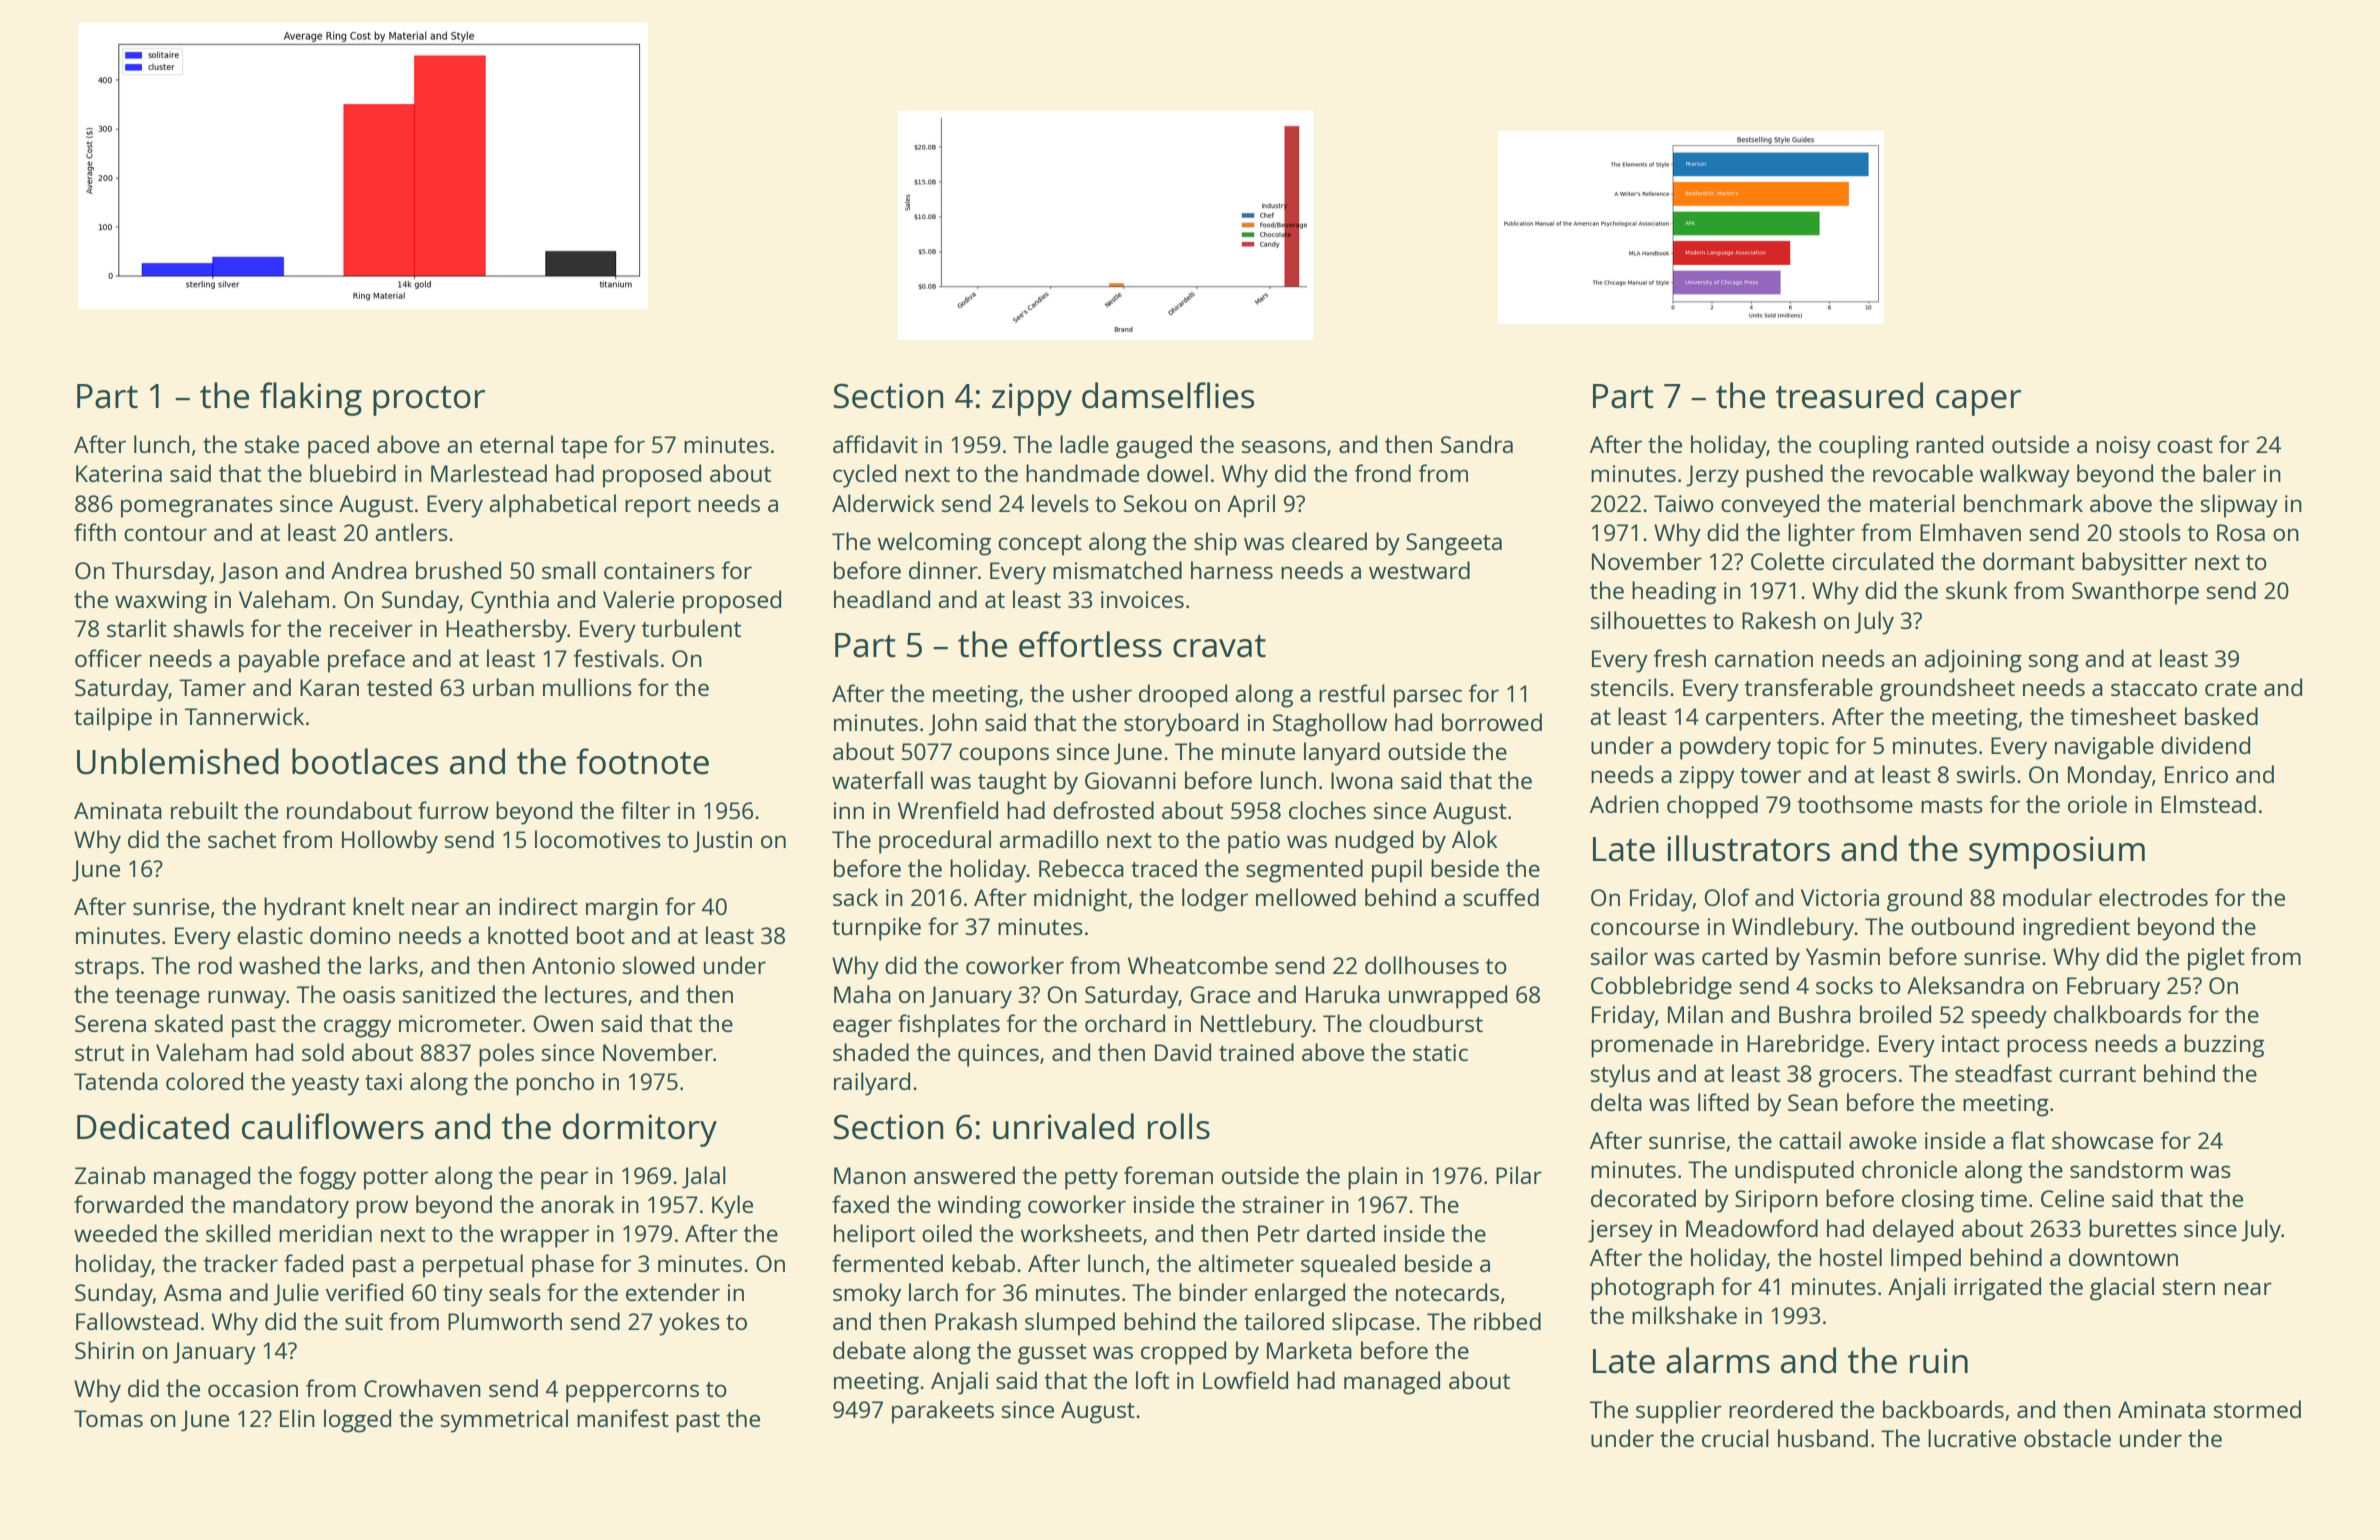  I want to click on Elmstead, so click(2208, 804).
